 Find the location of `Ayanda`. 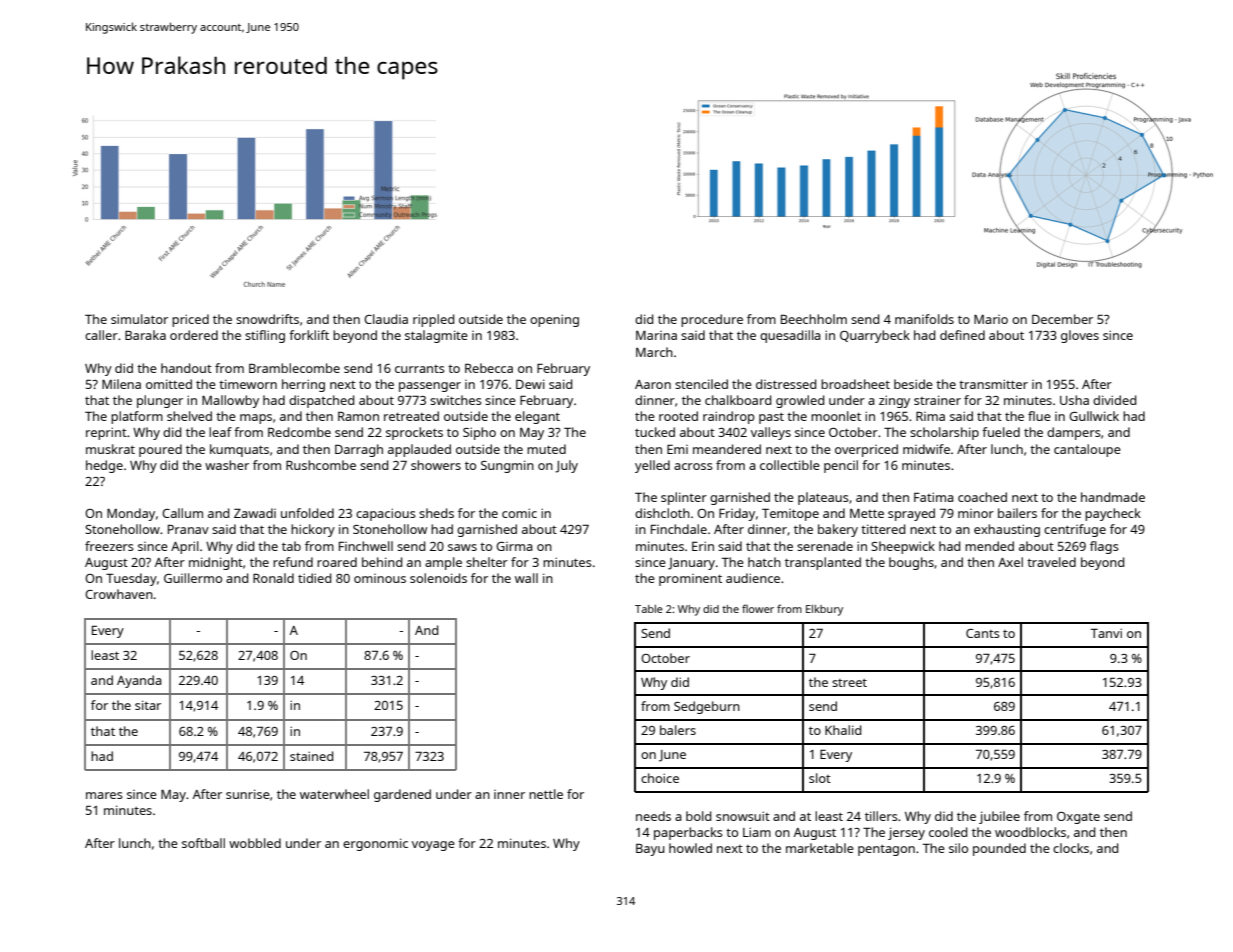

Ayanda is located at coordinates (139, 681).
